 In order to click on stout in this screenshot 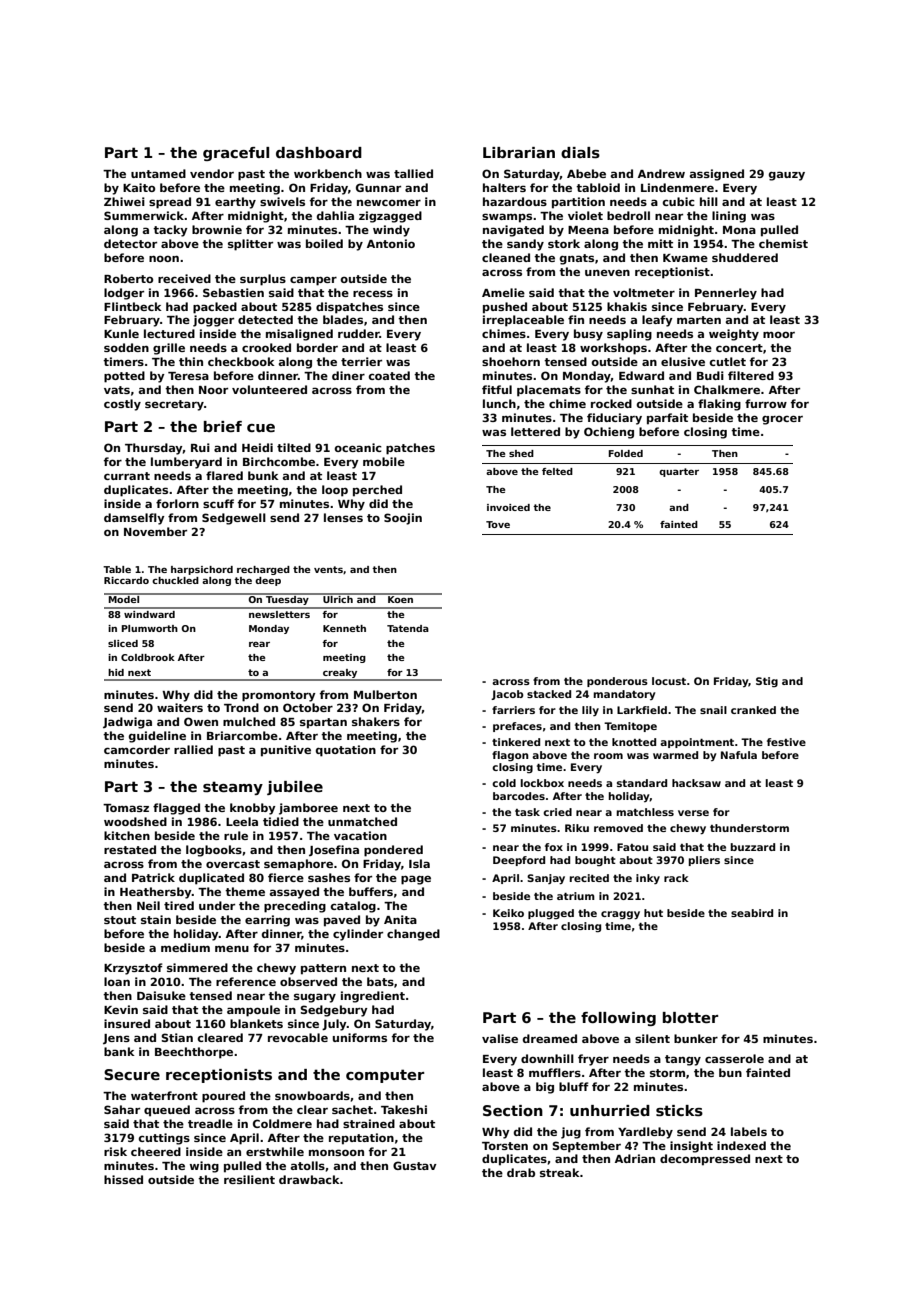, I will do `click(120, 920)`.
